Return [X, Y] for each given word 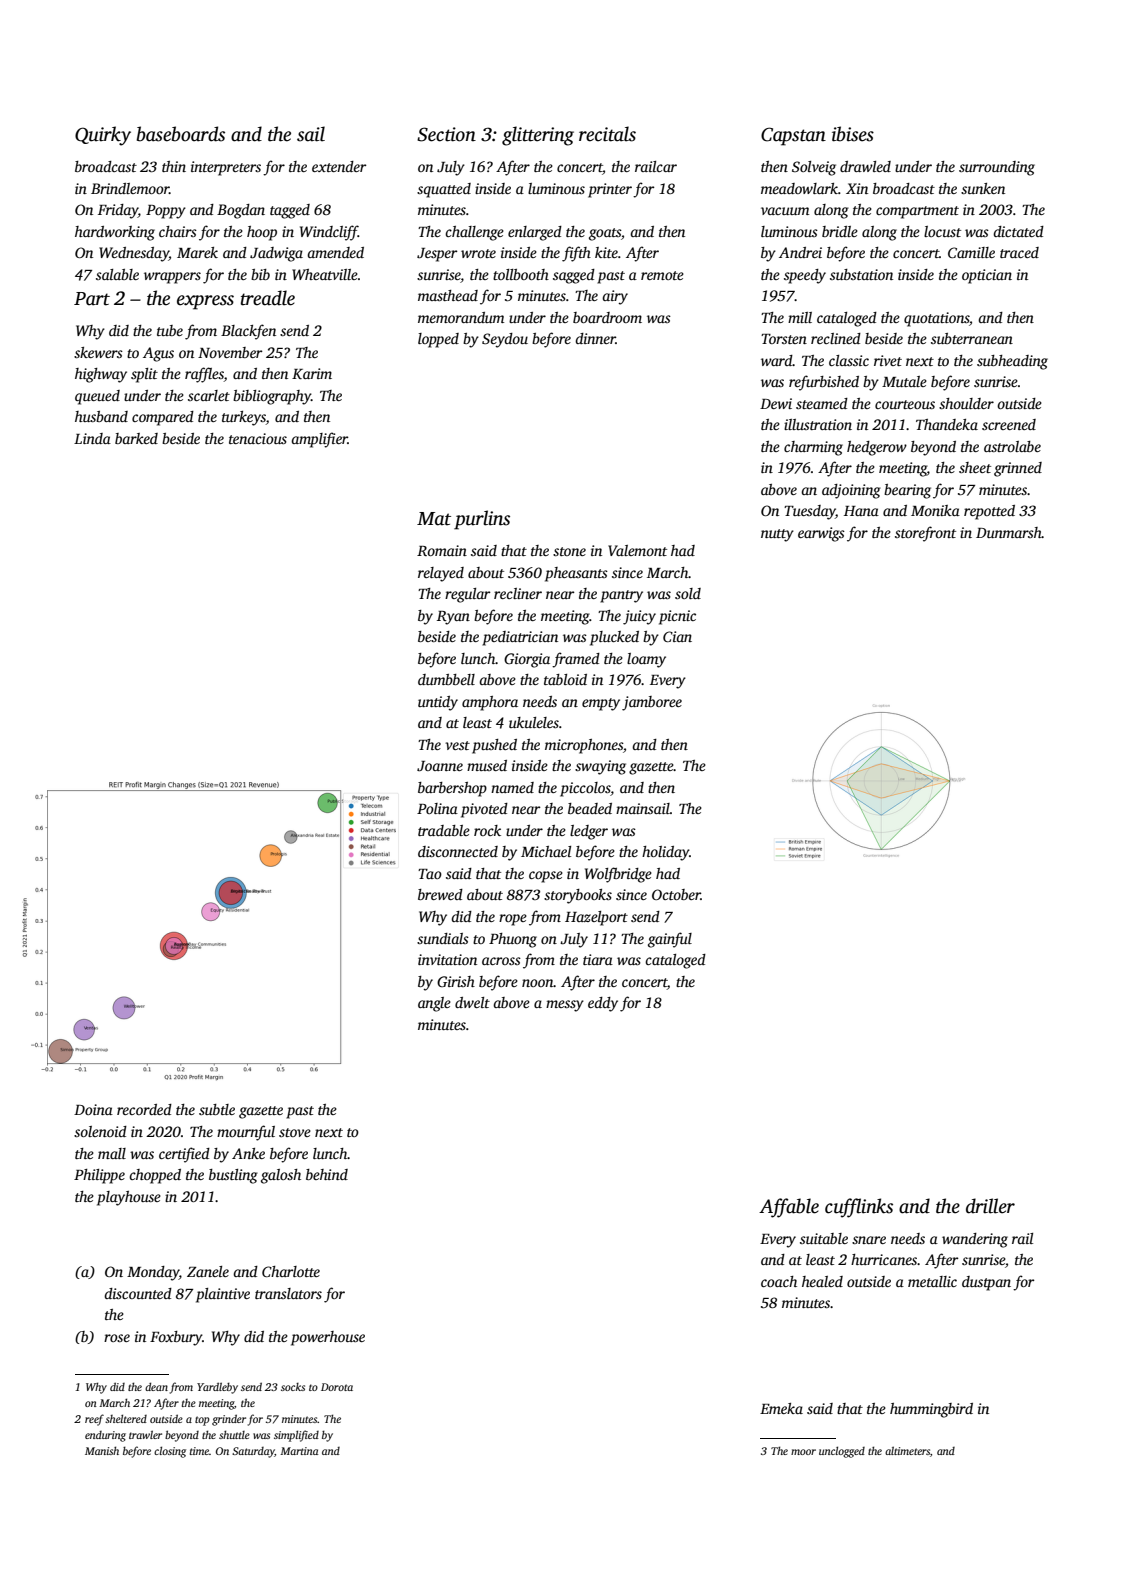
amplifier [319, 440]
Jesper [437, 255]
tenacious [258, 438]
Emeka [781, 1408]
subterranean [972, 338]
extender [339, 166]
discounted [138, 1293]
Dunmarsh [1009, 532]
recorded [144, 1109]
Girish [456, 981]
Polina [437, 808]
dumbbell [446, 679]
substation [861, 274]
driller [990, 1206]
